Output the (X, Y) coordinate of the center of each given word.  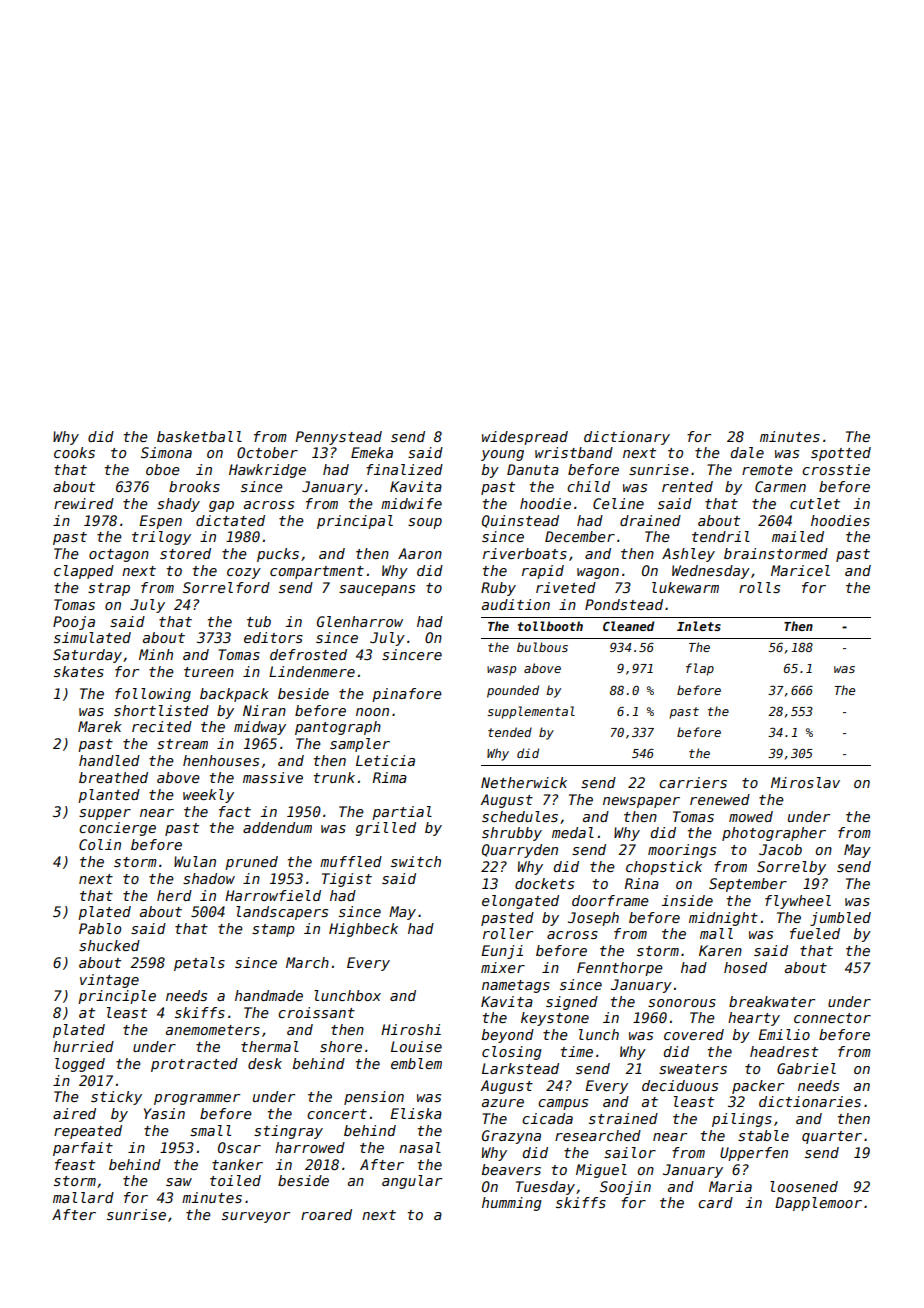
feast (75, 1164)
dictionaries (810, 1101)
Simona (166, 452)
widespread (525, 438)
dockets (544, 883)
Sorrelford (226, 587)
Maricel (800, 570)
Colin (100, 844)
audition (516, 604)
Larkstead (520, 1068)
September (748, 885)
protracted (194, 1065)
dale (747, 452)
